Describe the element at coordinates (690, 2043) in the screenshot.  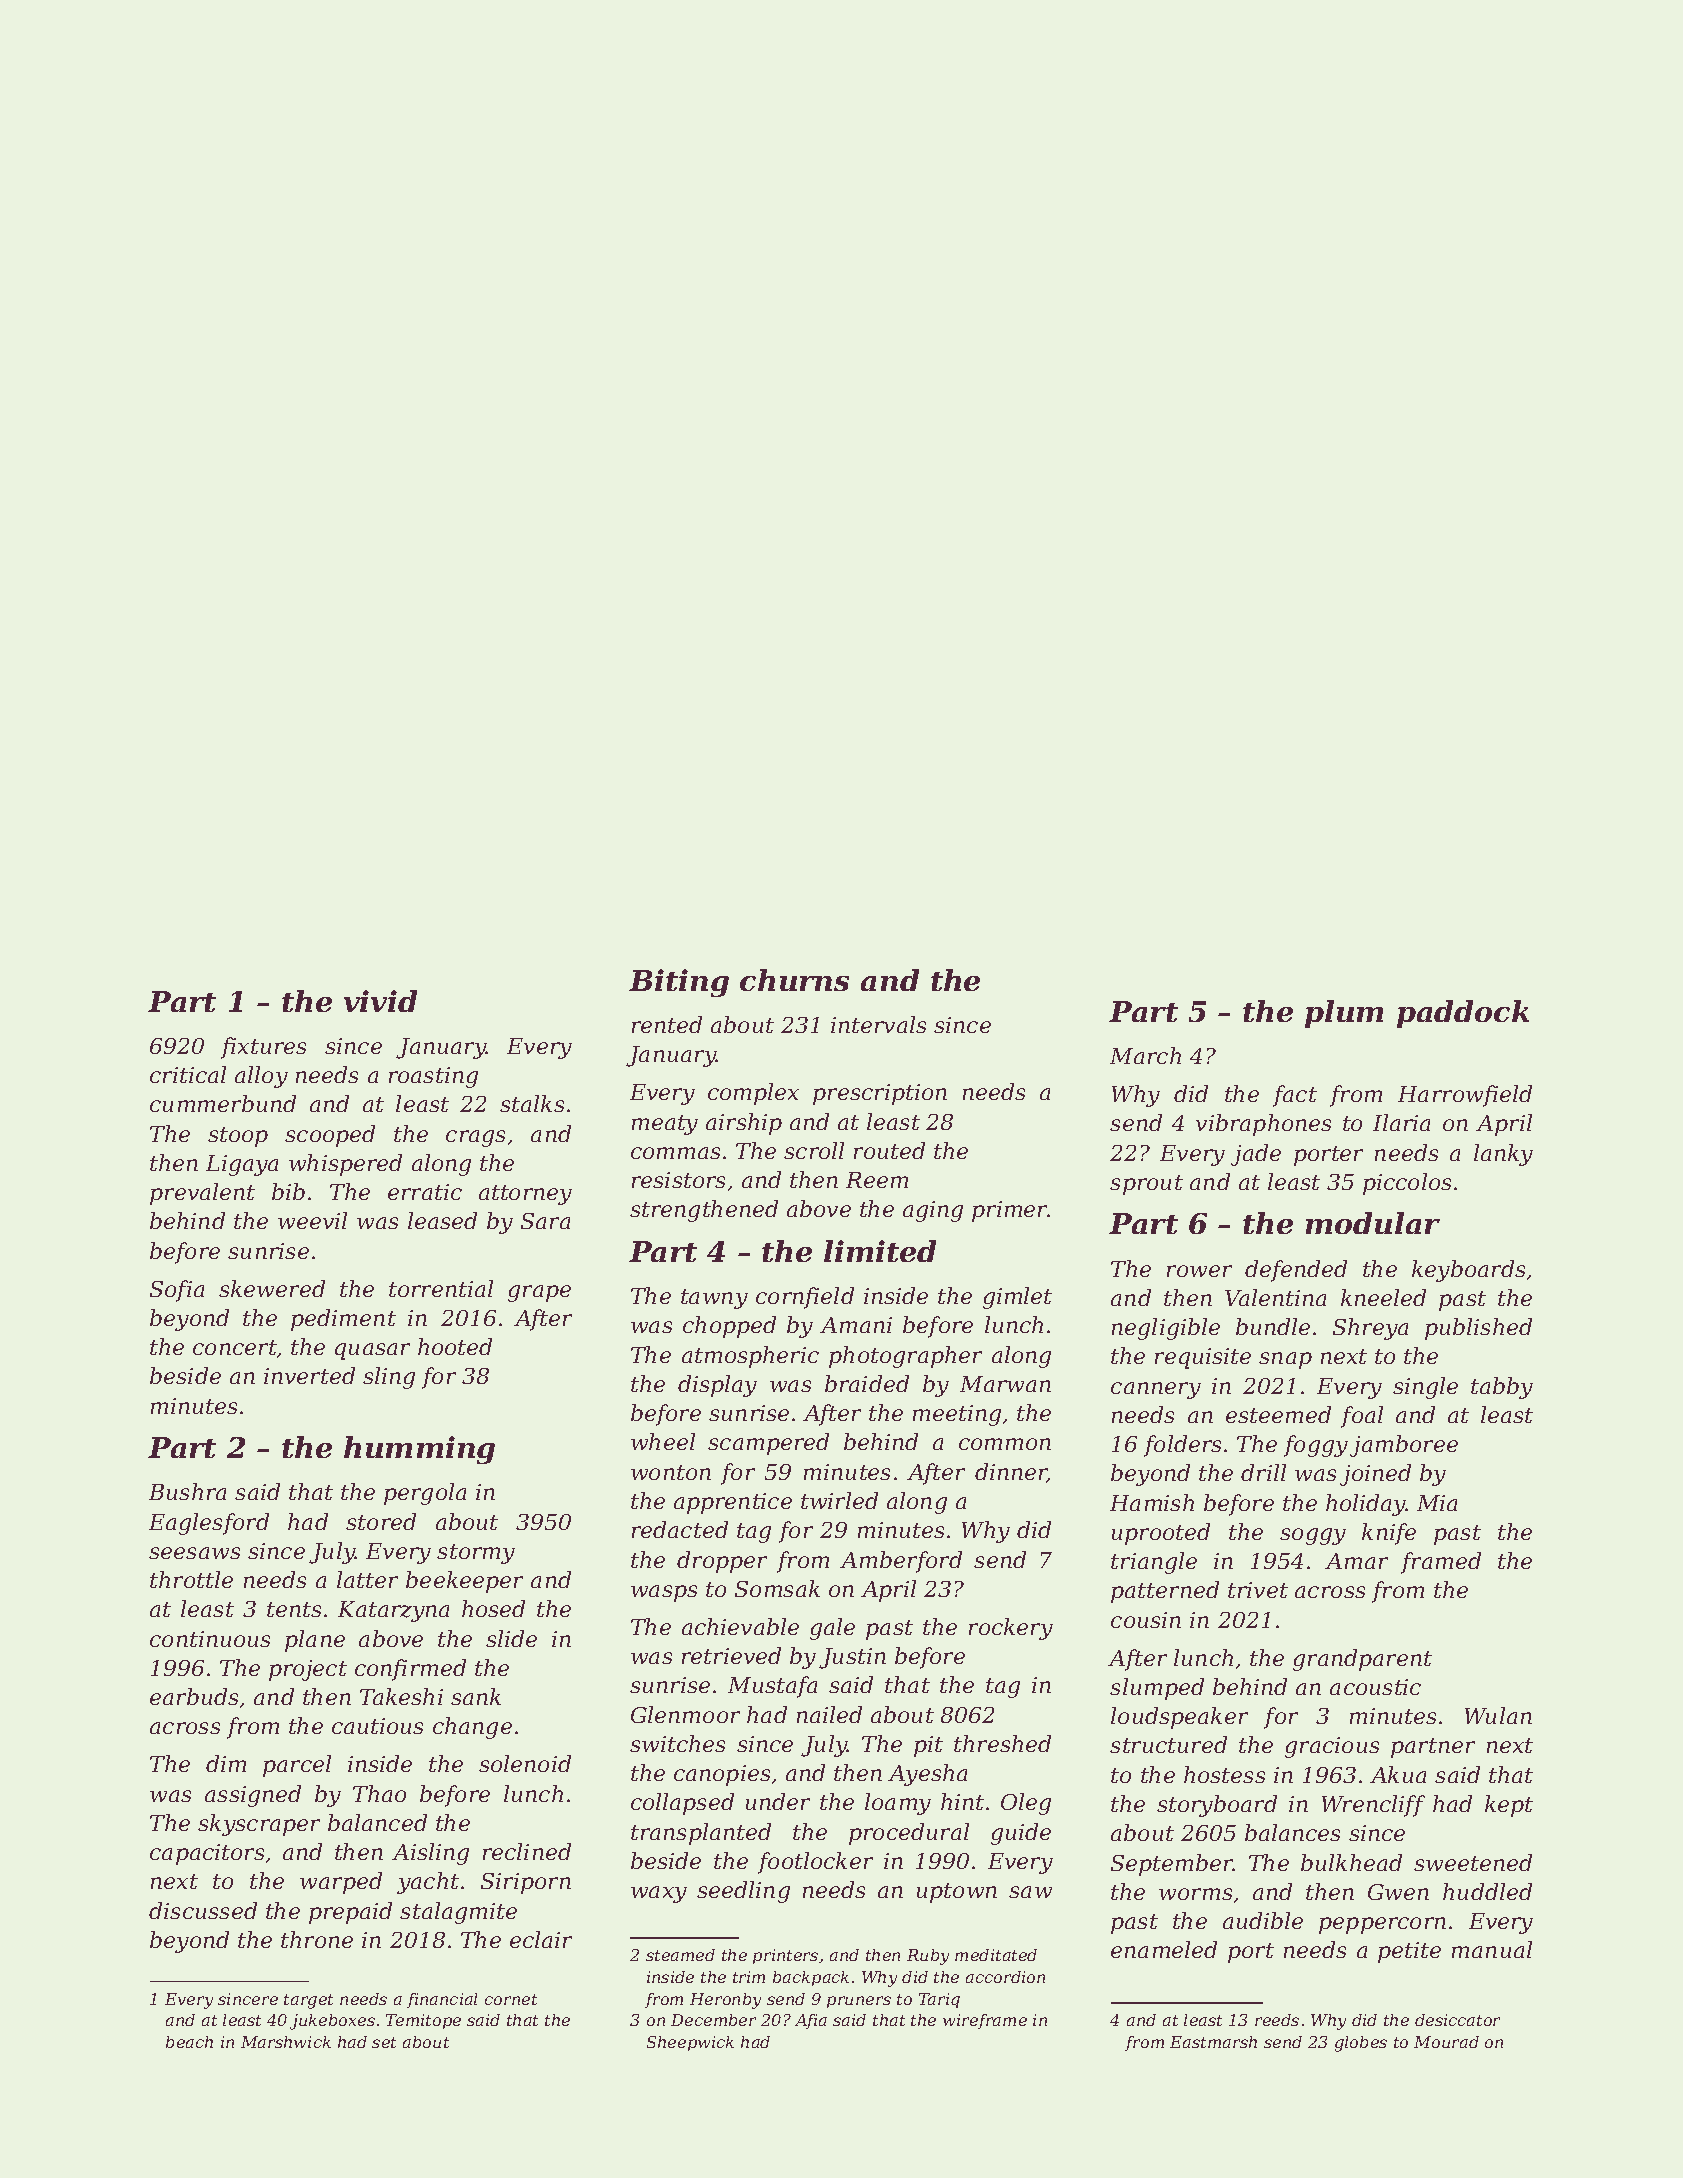
I see `Sheepwick` at that location.
